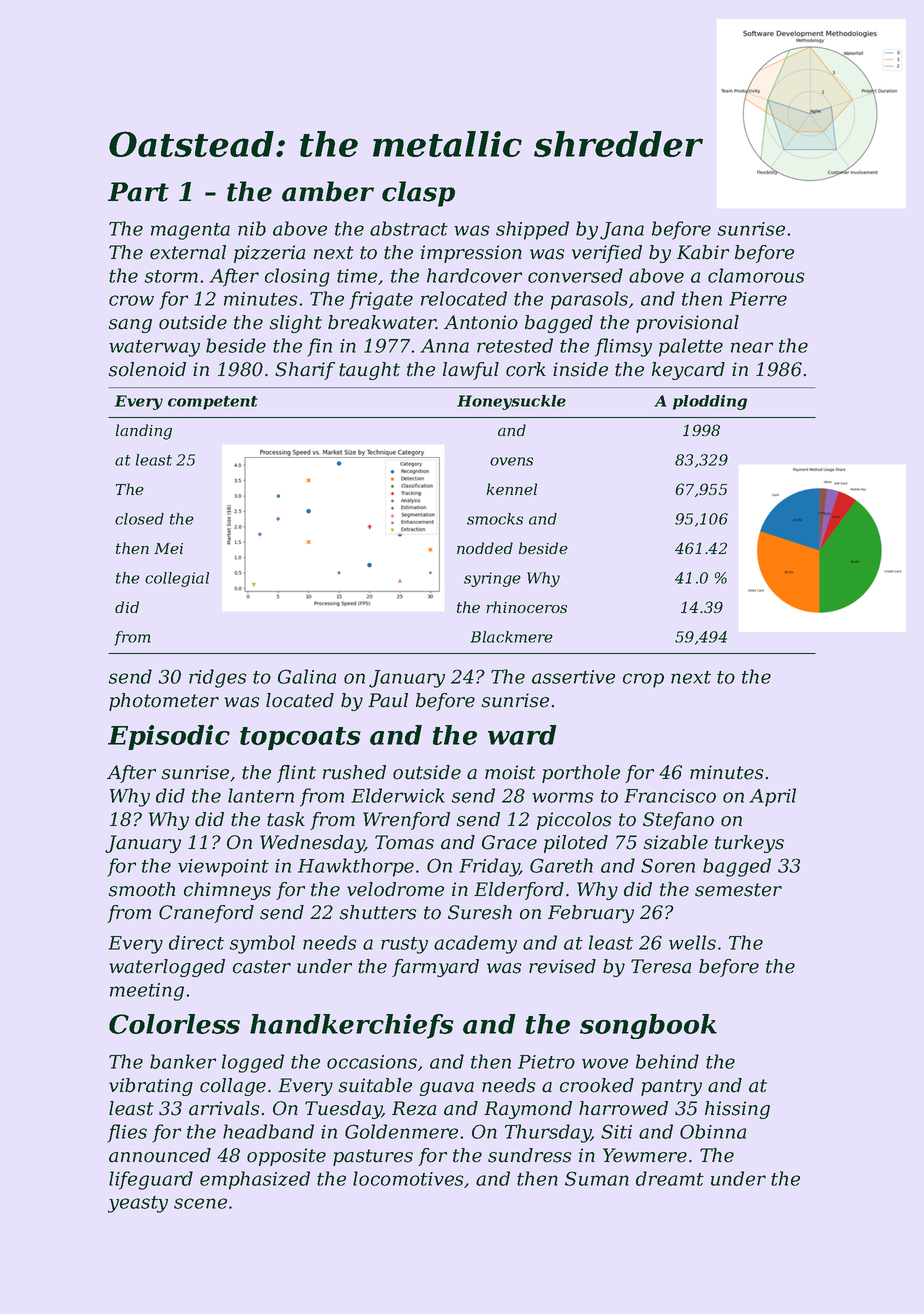 The width and height of the document is (924, 1314). I want to click on banker, so click(183, 1061).
